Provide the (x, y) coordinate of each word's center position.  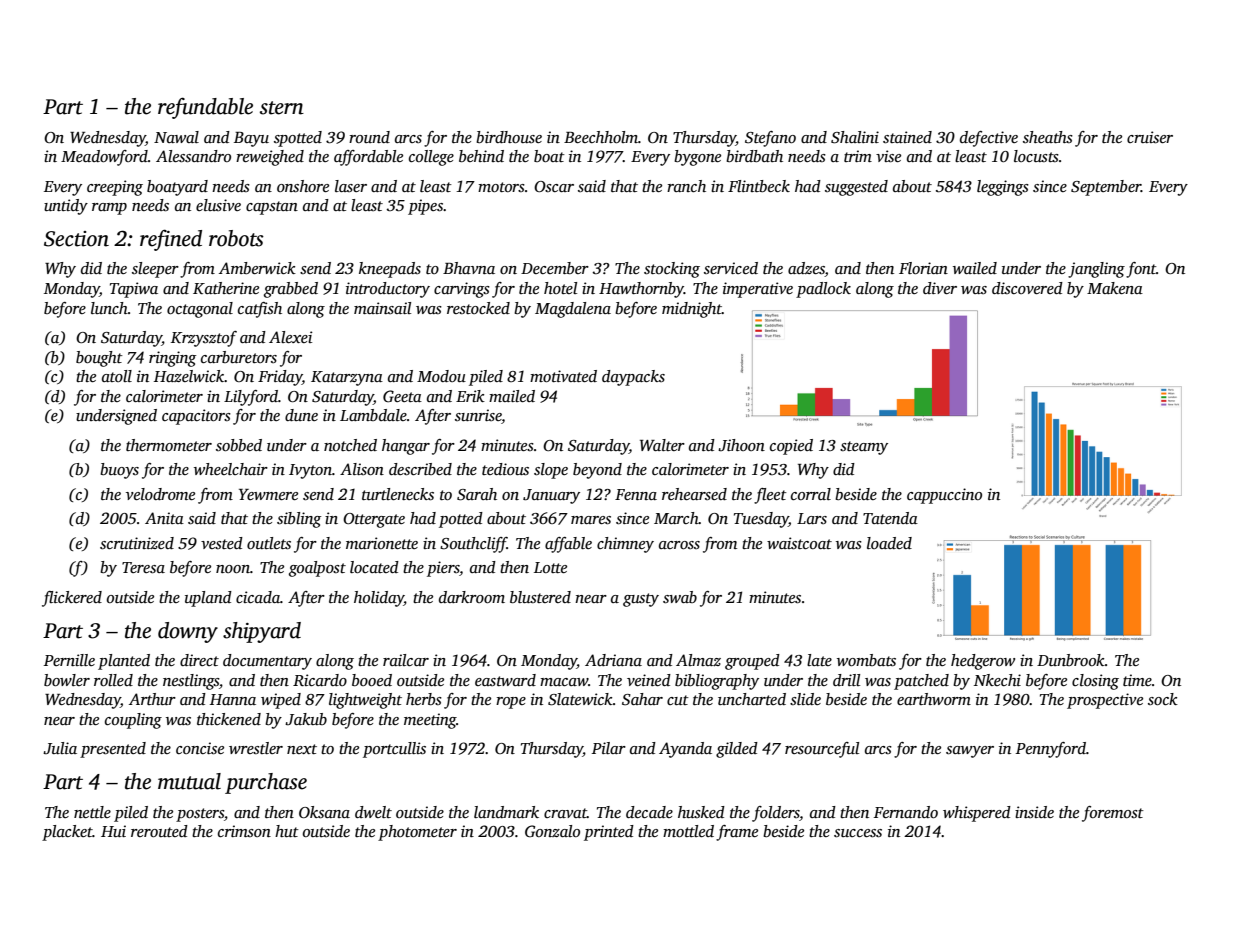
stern (282, 108)
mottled (688, 831)
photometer (417, 833)
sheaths (1048, 137)
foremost (1113, 814)
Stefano (770, 139)
